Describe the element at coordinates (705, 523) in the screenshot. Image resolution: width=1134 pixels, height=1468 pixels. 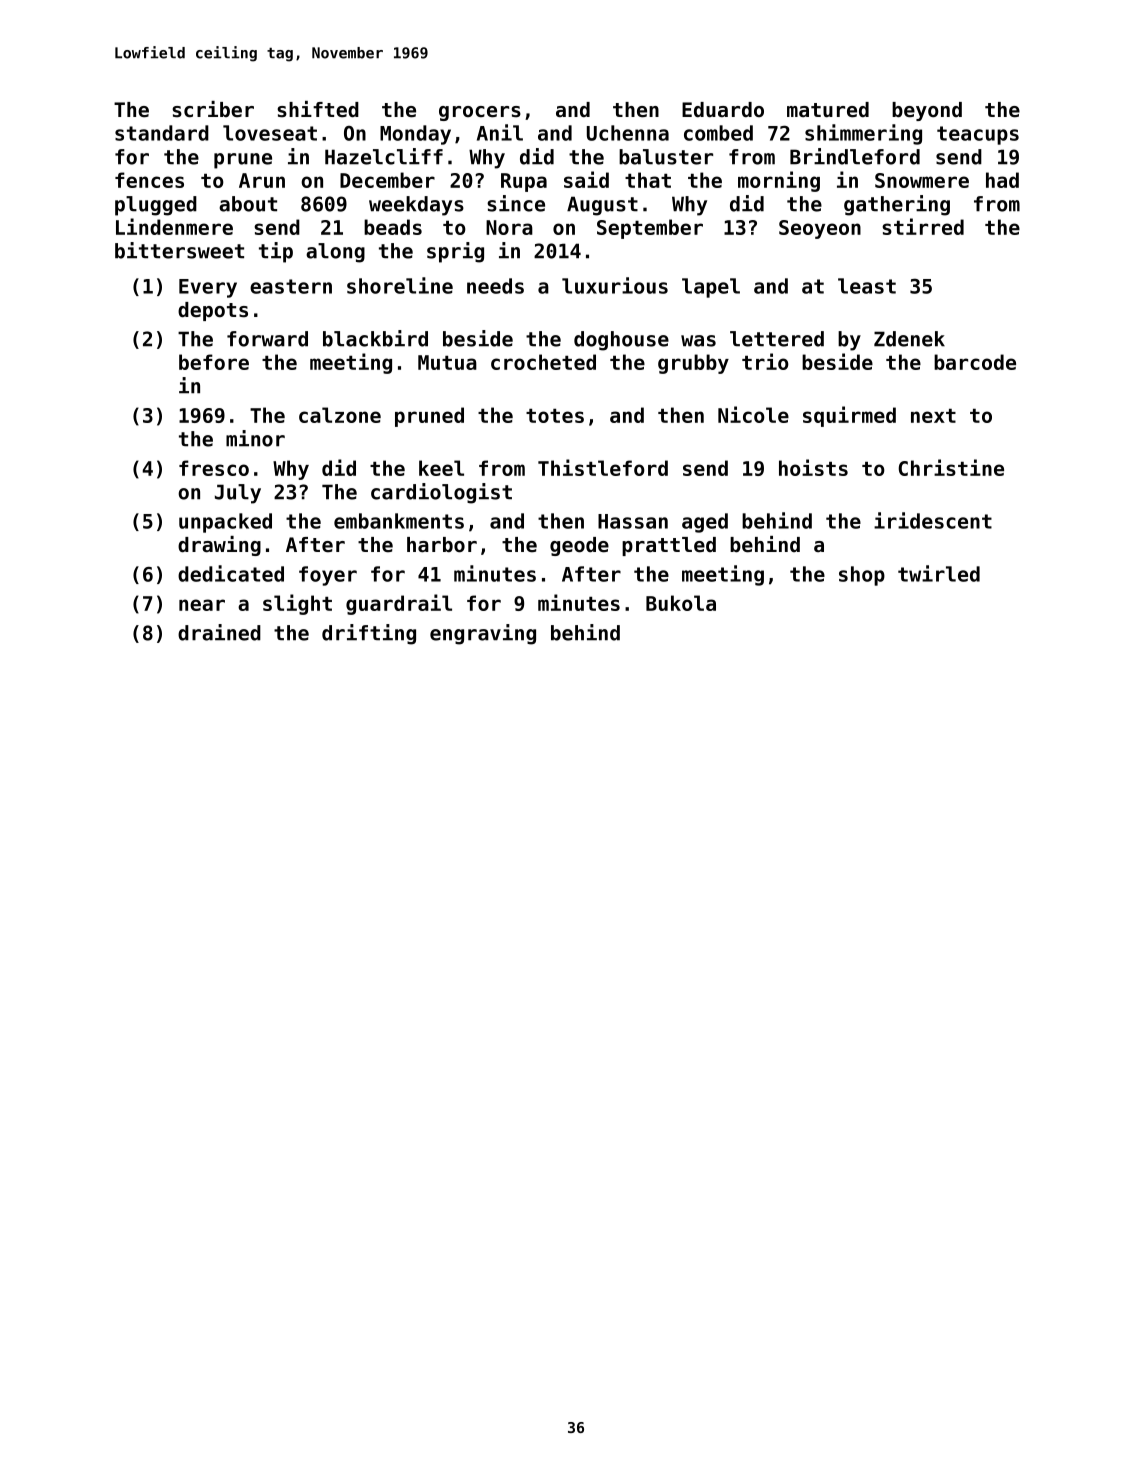
I see `aged` at that location.
